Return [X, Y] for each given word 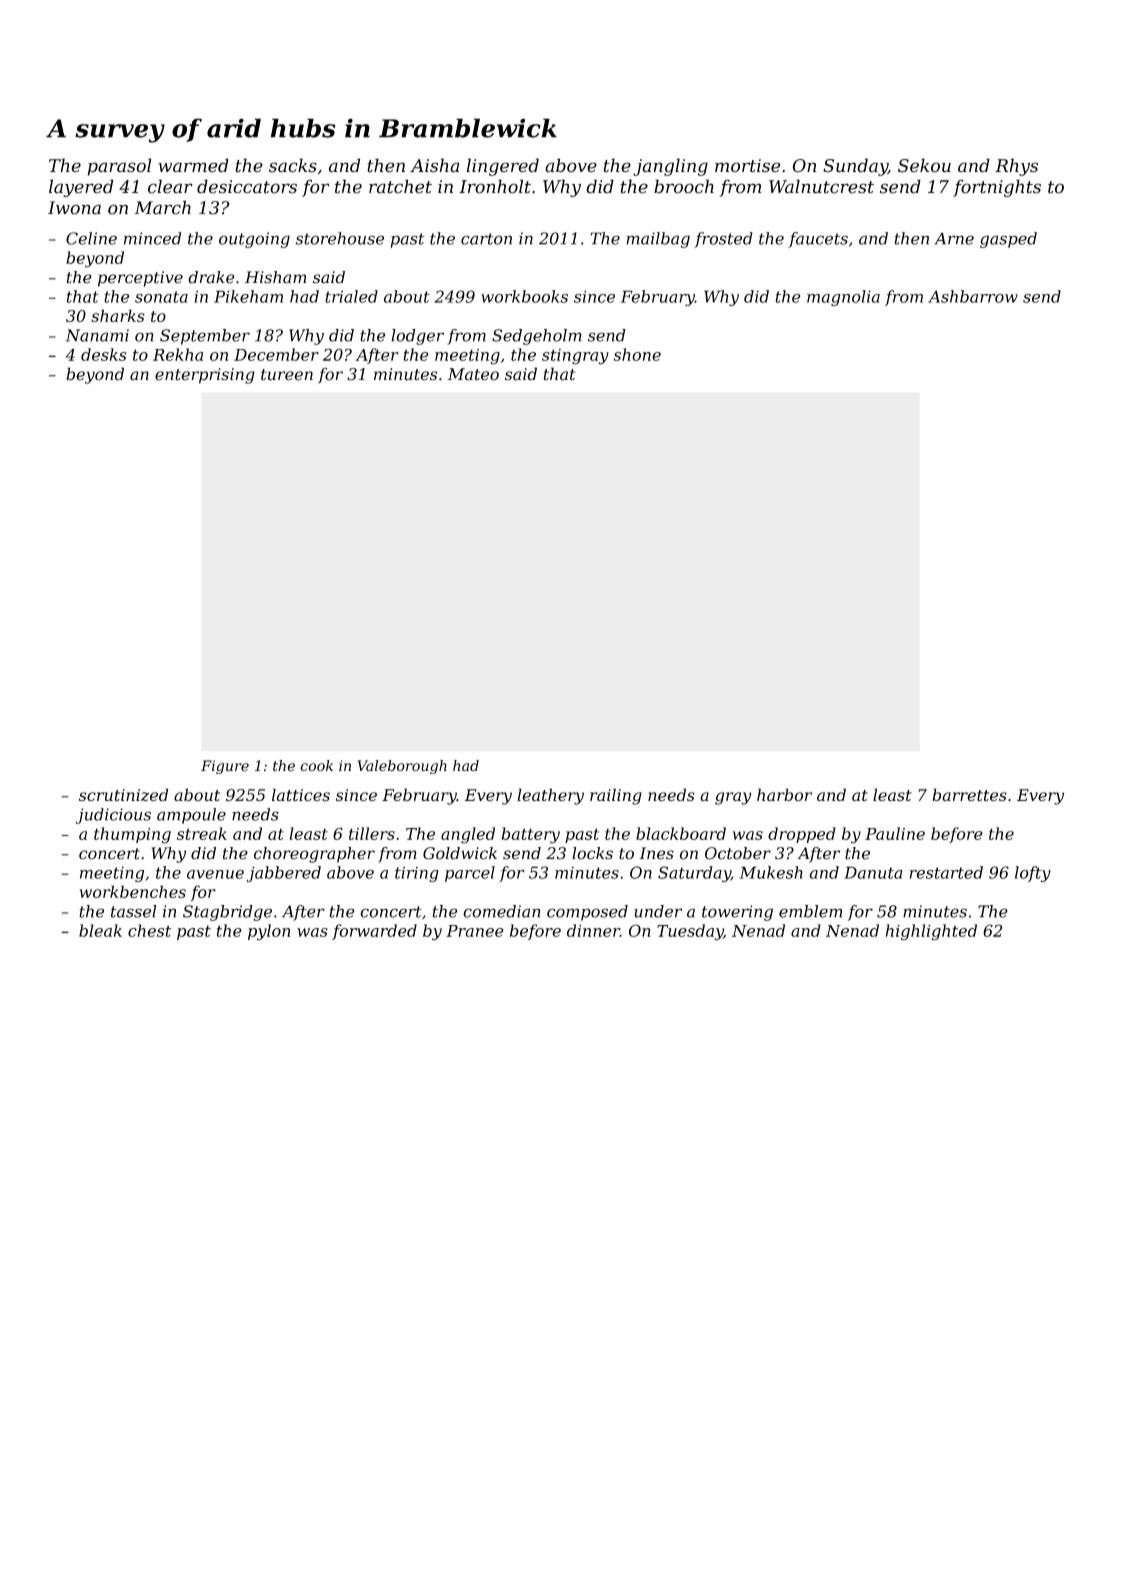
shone [637, 354]
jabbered [284, 874]
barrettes [969, 795]
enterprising [205, 376]
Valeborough [402, 767]
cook [316, 765]
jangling [670, 167]
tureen [287, 375]
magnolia [843, 298]
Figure [225, 767]
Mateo [473, 374]
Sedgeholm [537, 337]
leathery [550, 796]
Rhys [1016, 167]
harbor [784, 795]
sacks [293, 165]
